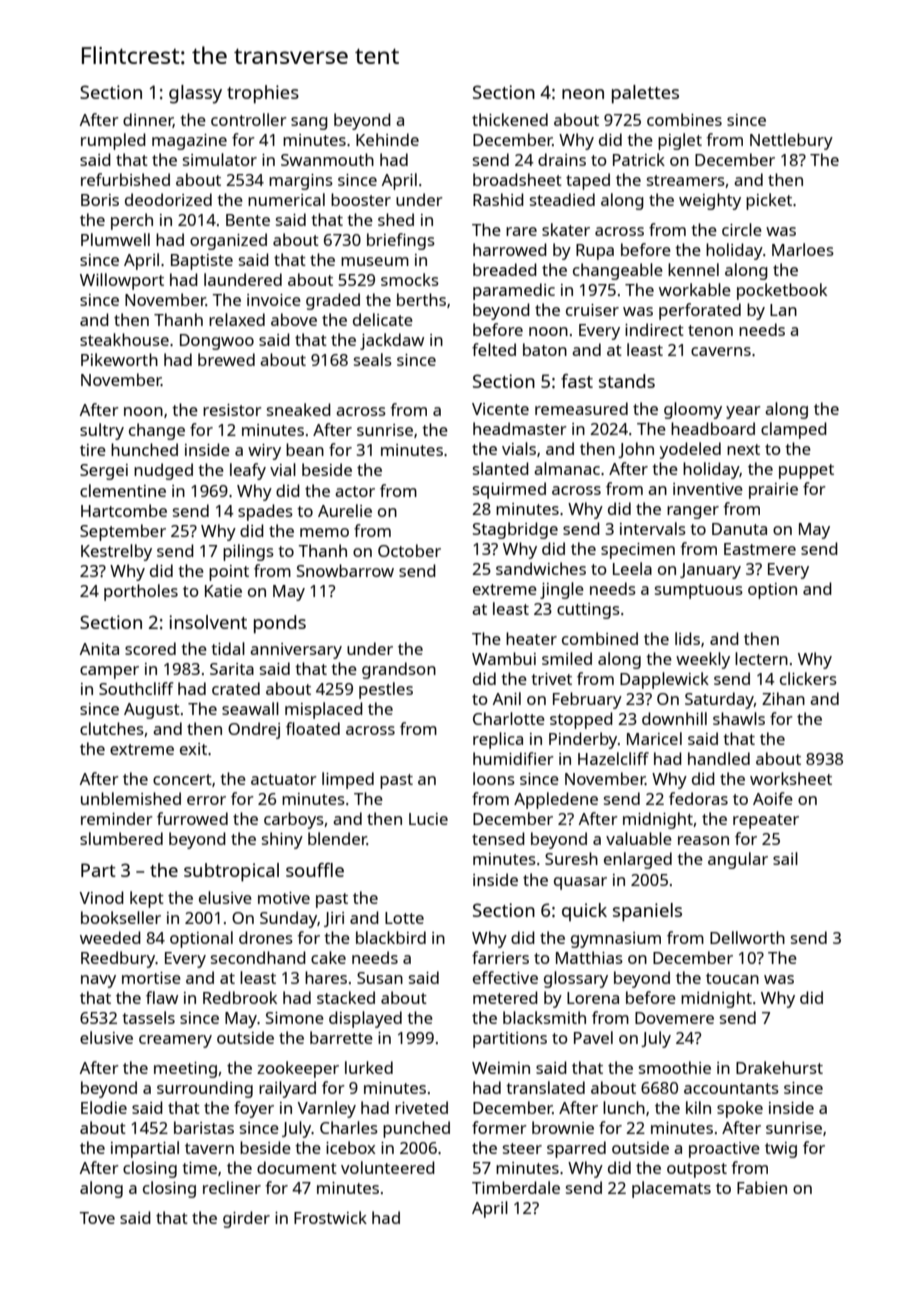  What do you see at coordinates (515, 530) in the screenshot?
I see `Stagbridge` at bounding box center [515, 530].
